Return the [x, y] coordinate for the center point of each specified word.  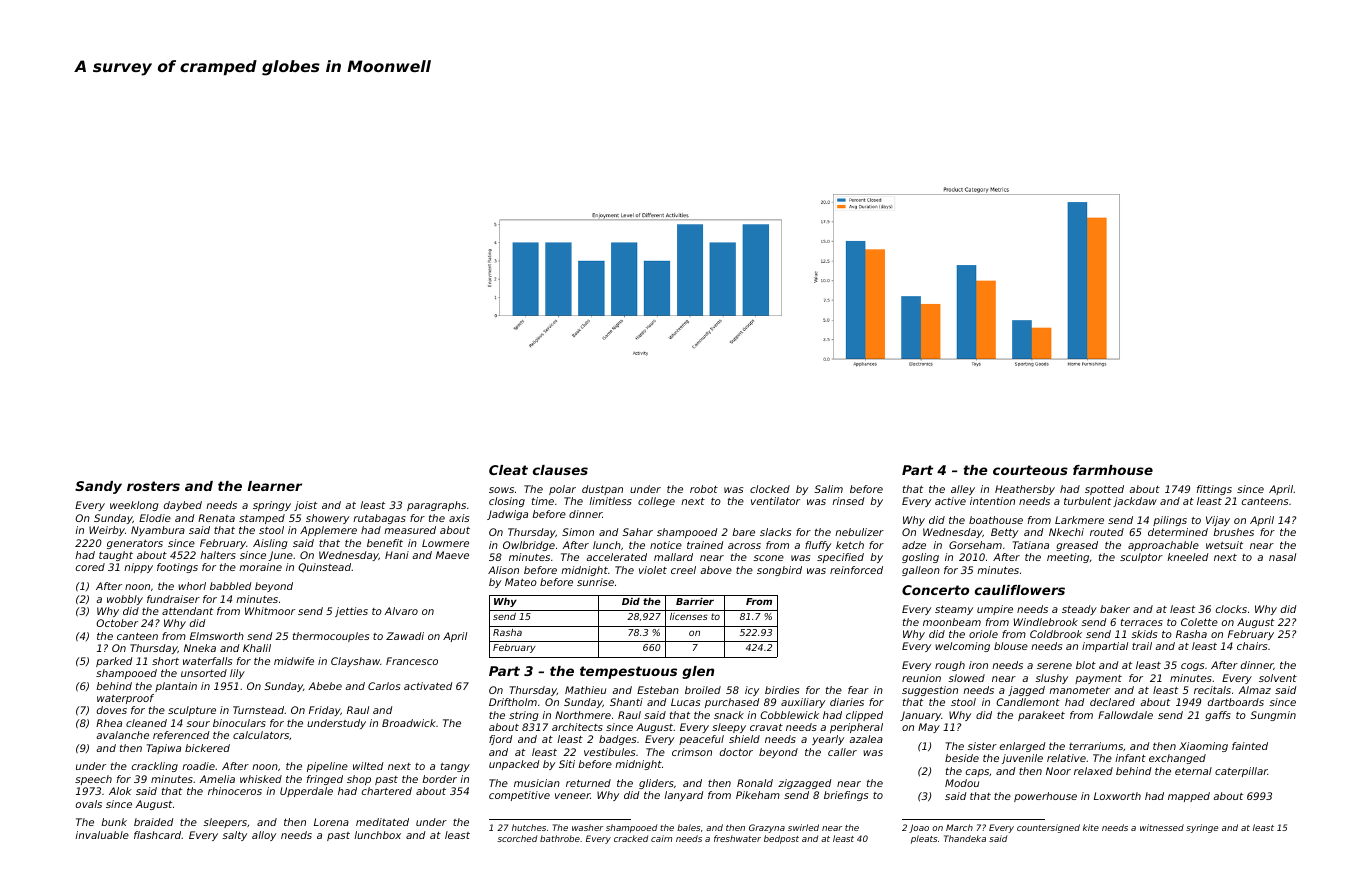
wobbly [125, 600]
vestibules [609, 752]
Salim [828, 489]
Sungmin [1273, 716]
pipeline [327, 767]
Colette [1199, 622]
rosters [153, 486]
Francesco [412, 661]
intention [992, 501]
